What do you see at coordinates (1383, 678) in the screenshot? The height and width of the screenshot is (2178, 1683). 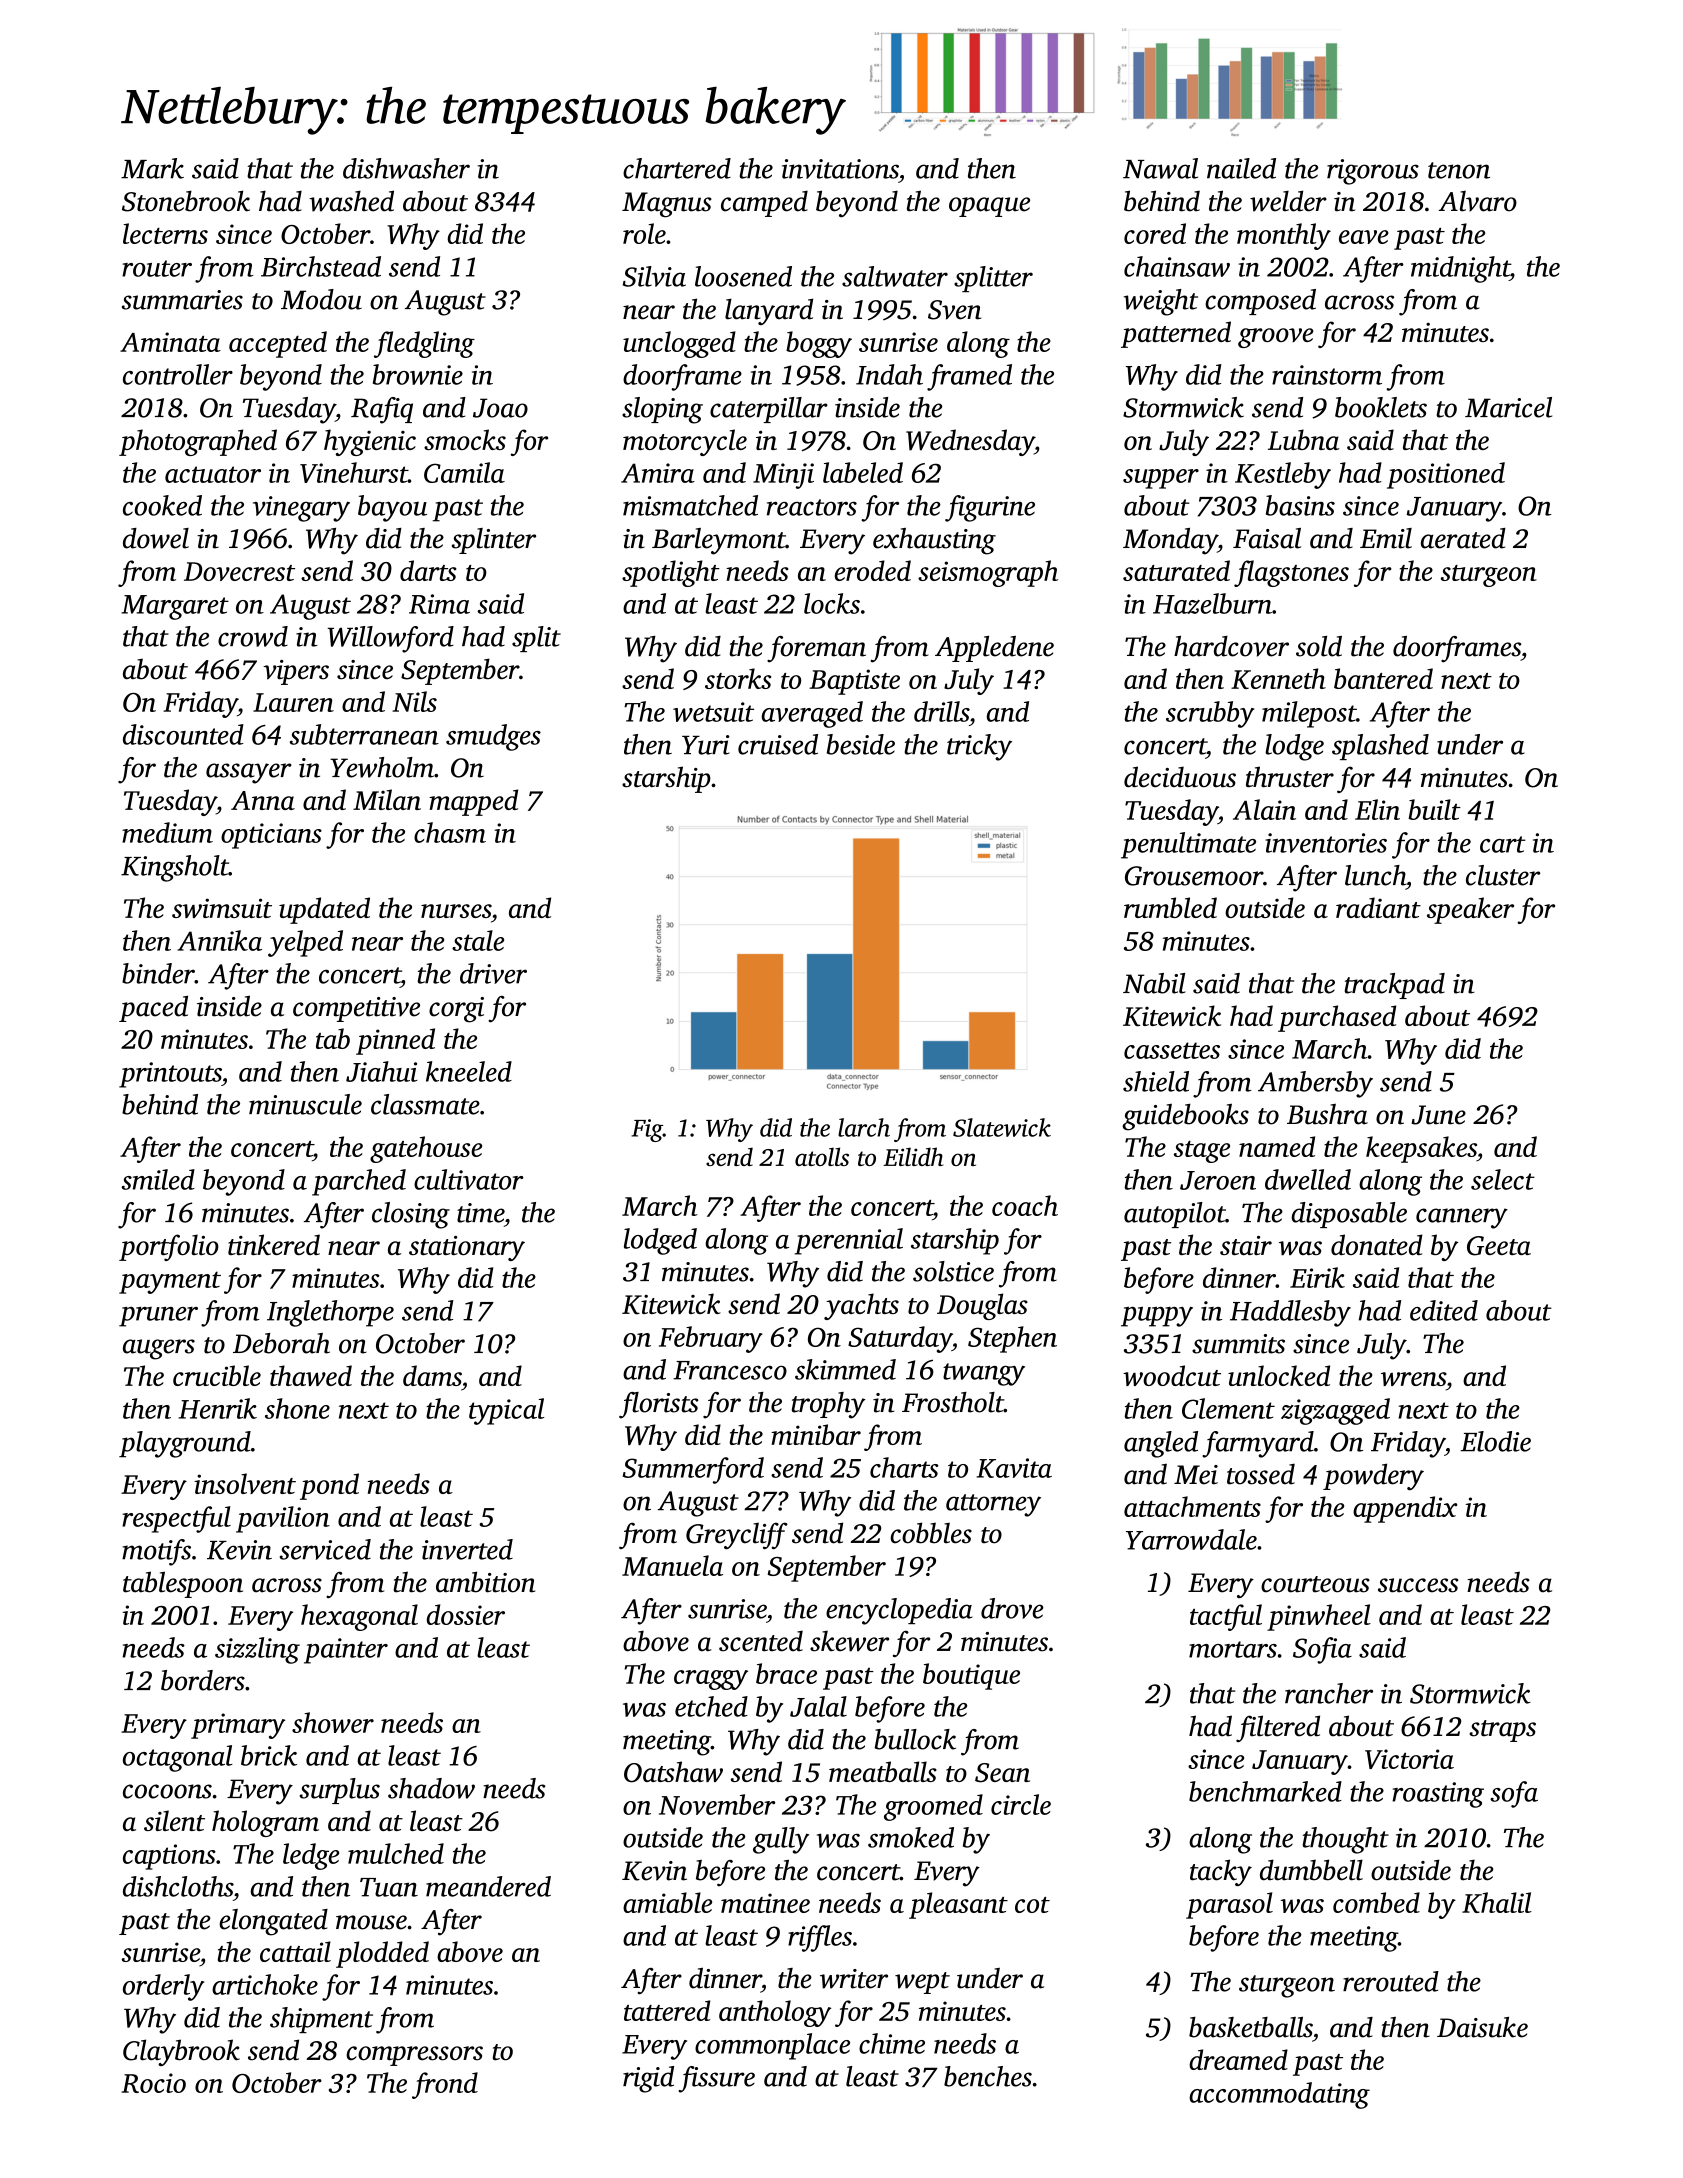 I see `bantered` at bounding box center [1383, 678].
